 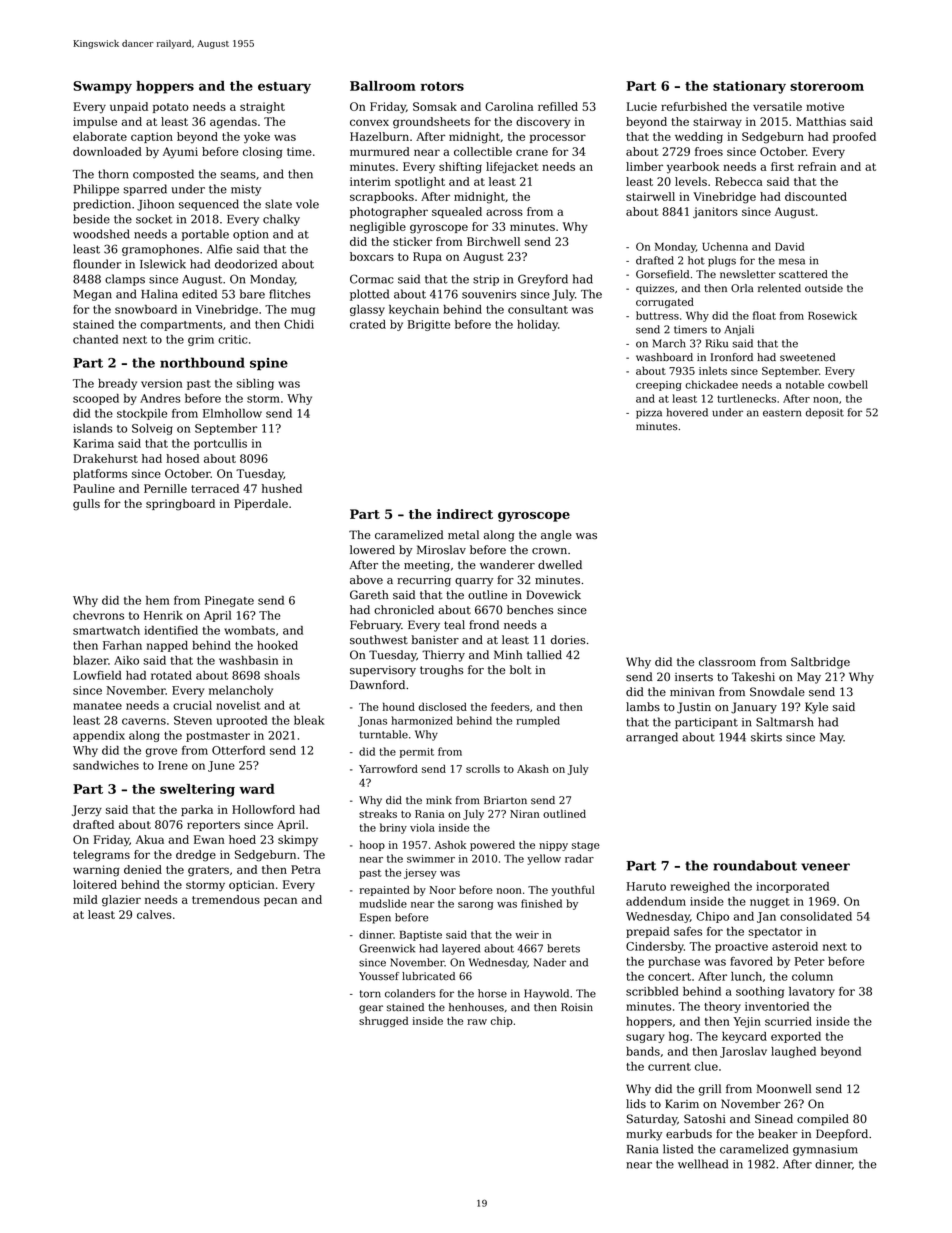 I want to click on processor, so click(x=558, y=138).
